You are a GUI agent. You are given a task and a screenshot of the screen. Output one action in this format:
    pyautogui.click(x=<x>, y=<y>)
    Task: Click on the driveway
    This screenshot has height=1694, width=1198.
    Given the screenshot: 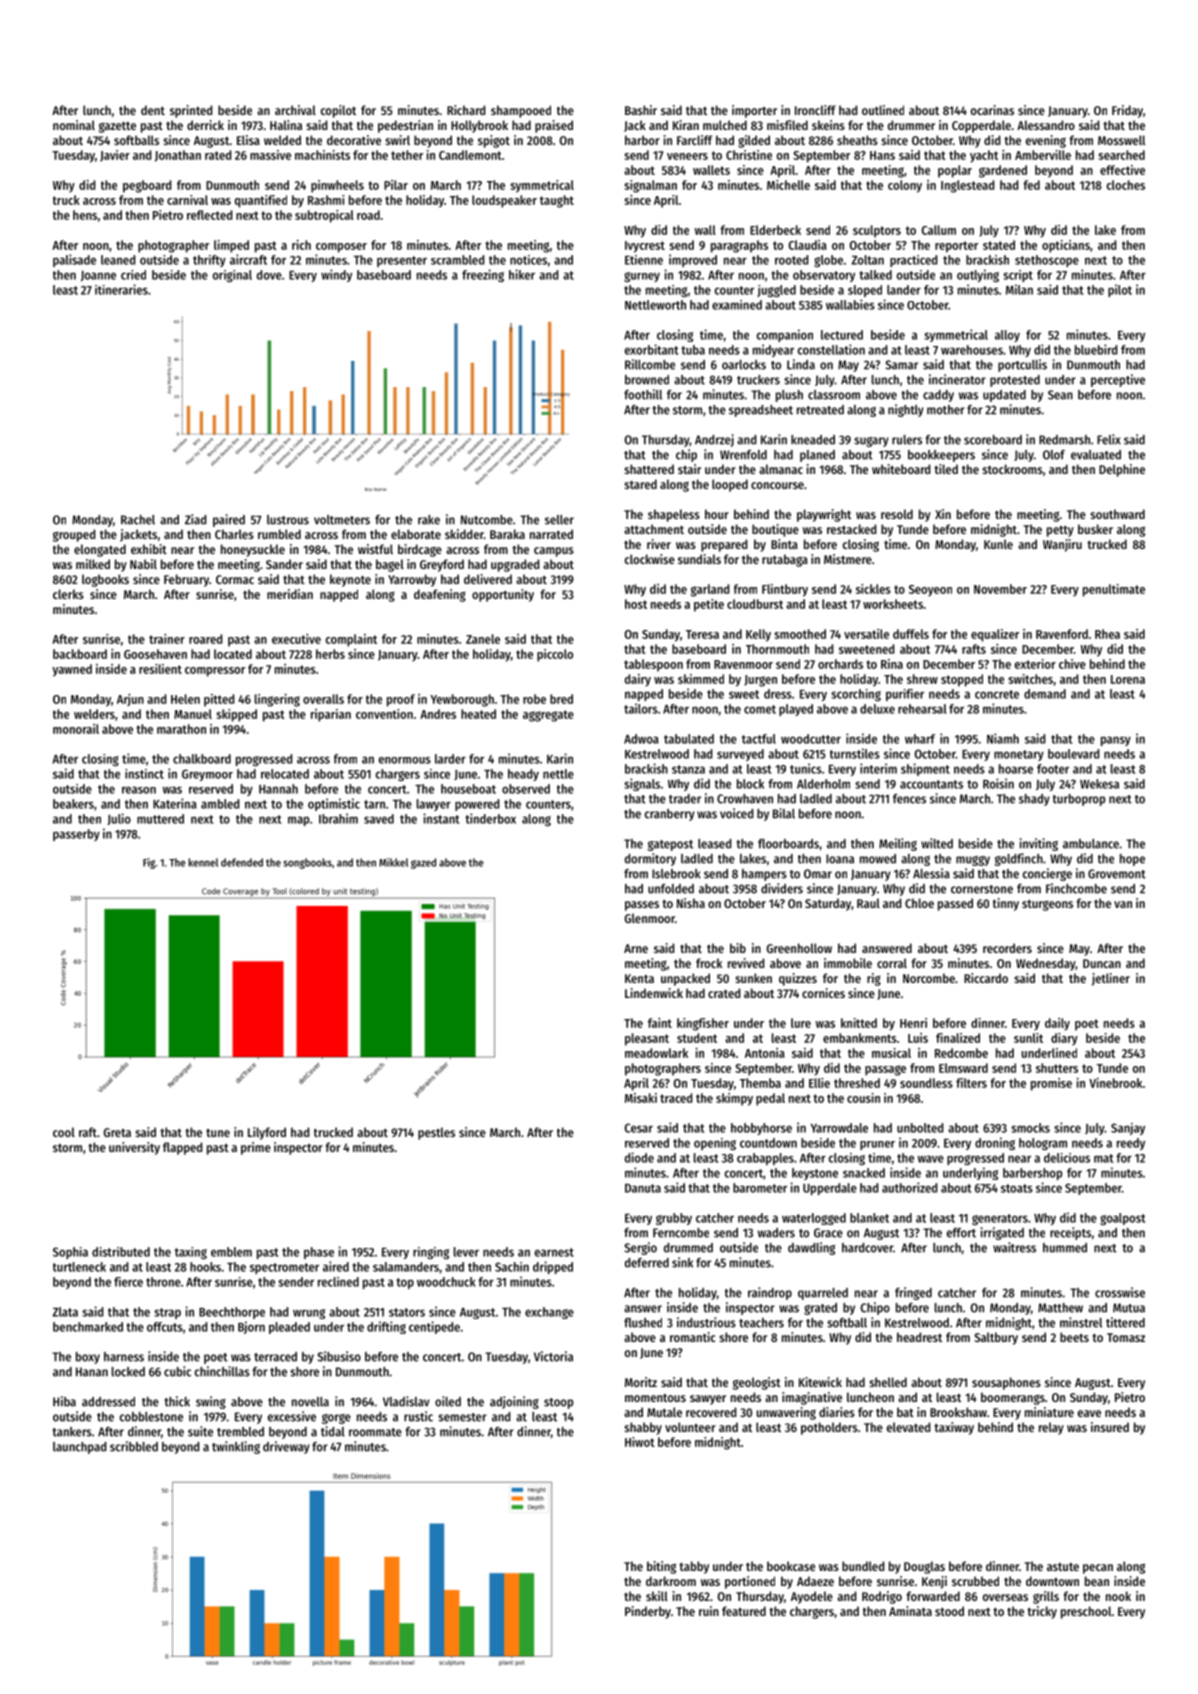 What is the action you would take?
    pyautogui.click(x=286, y=1447)
